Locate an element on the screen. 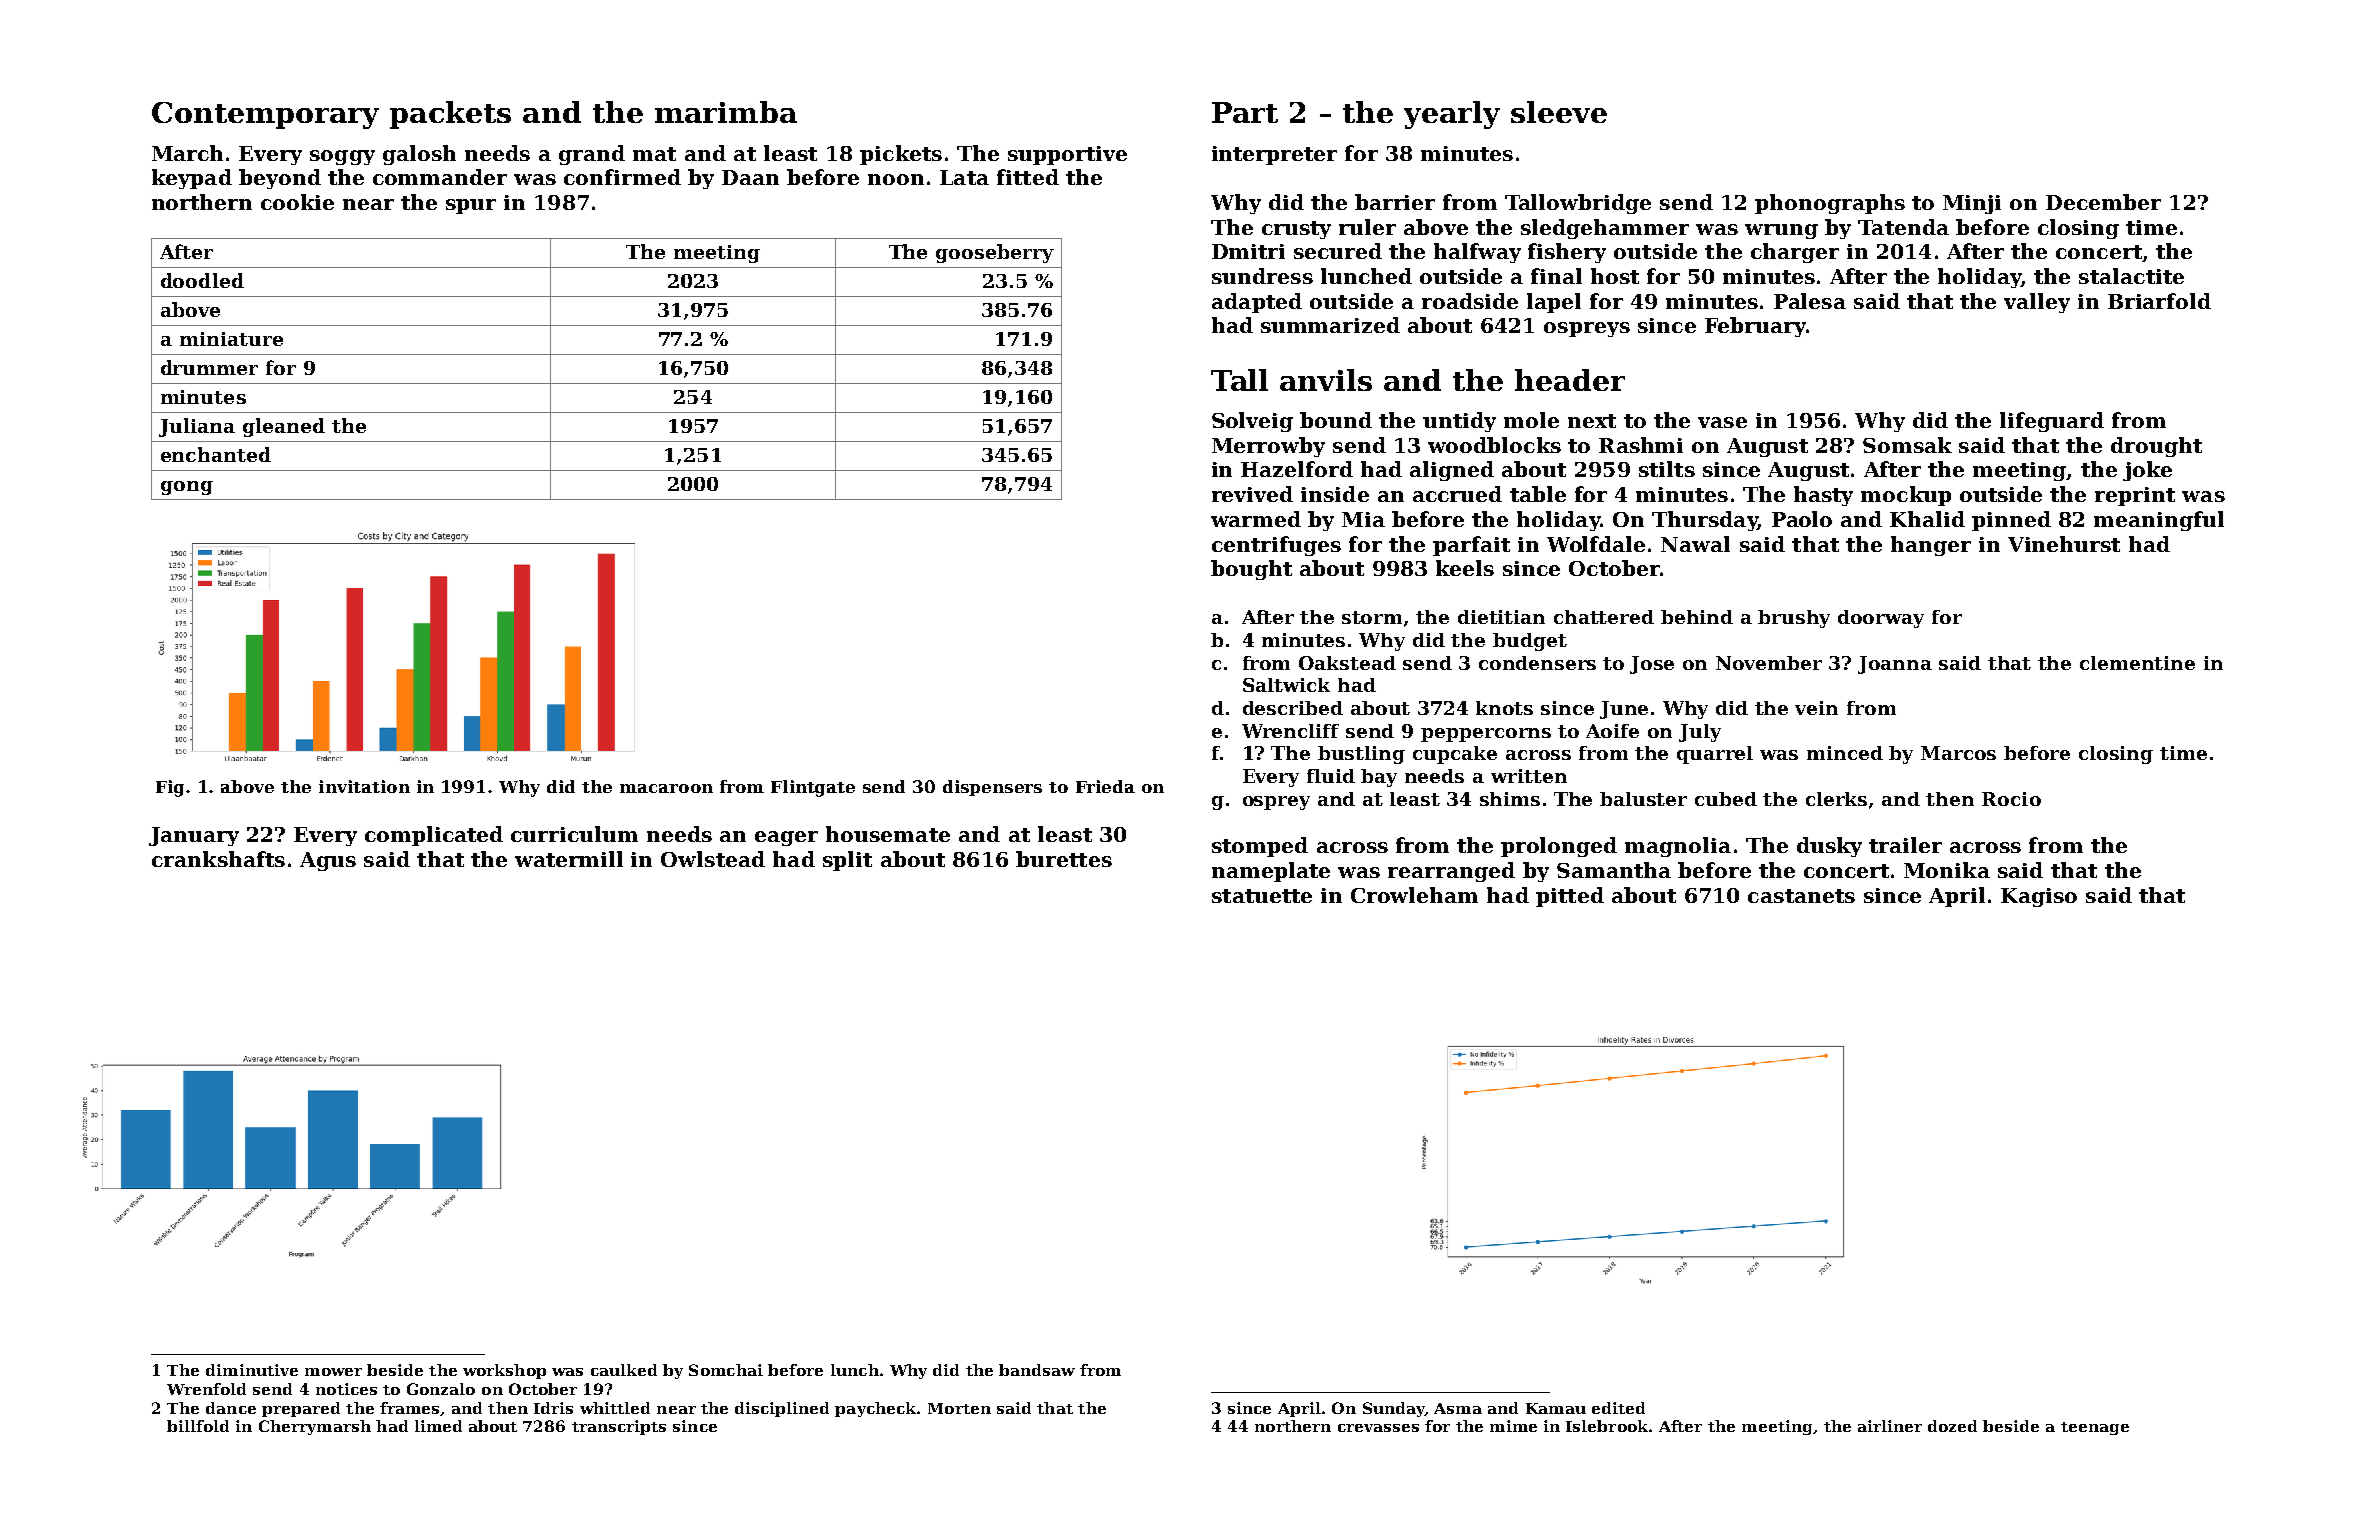  mower is located at coordinates (333, 1372).
